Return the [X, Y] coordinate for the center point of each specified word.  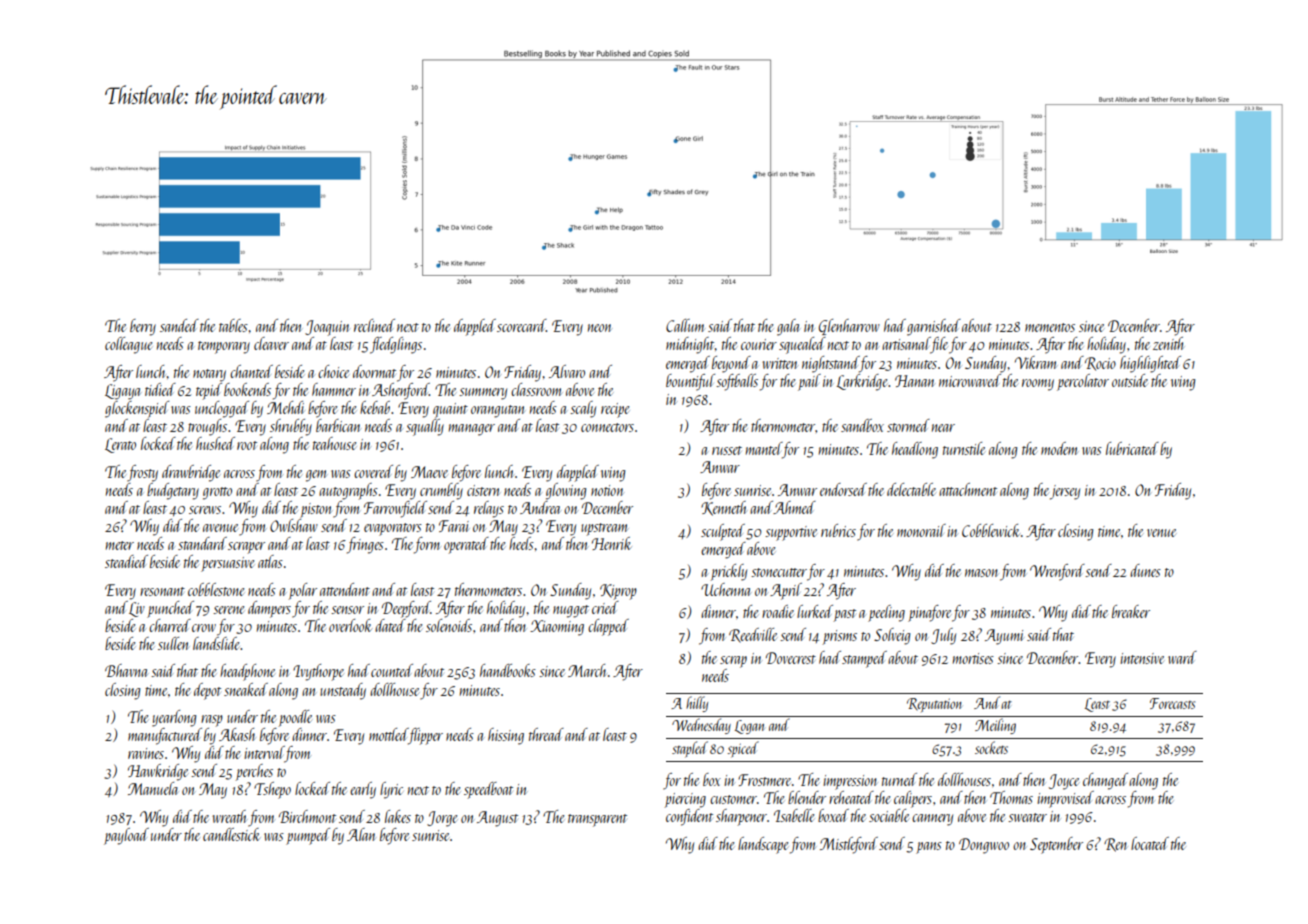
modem [1059, 448]
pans [929, 848]
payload [126, 836]
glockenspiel [137, 409]
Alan [361, 834]
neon [600, 328]
